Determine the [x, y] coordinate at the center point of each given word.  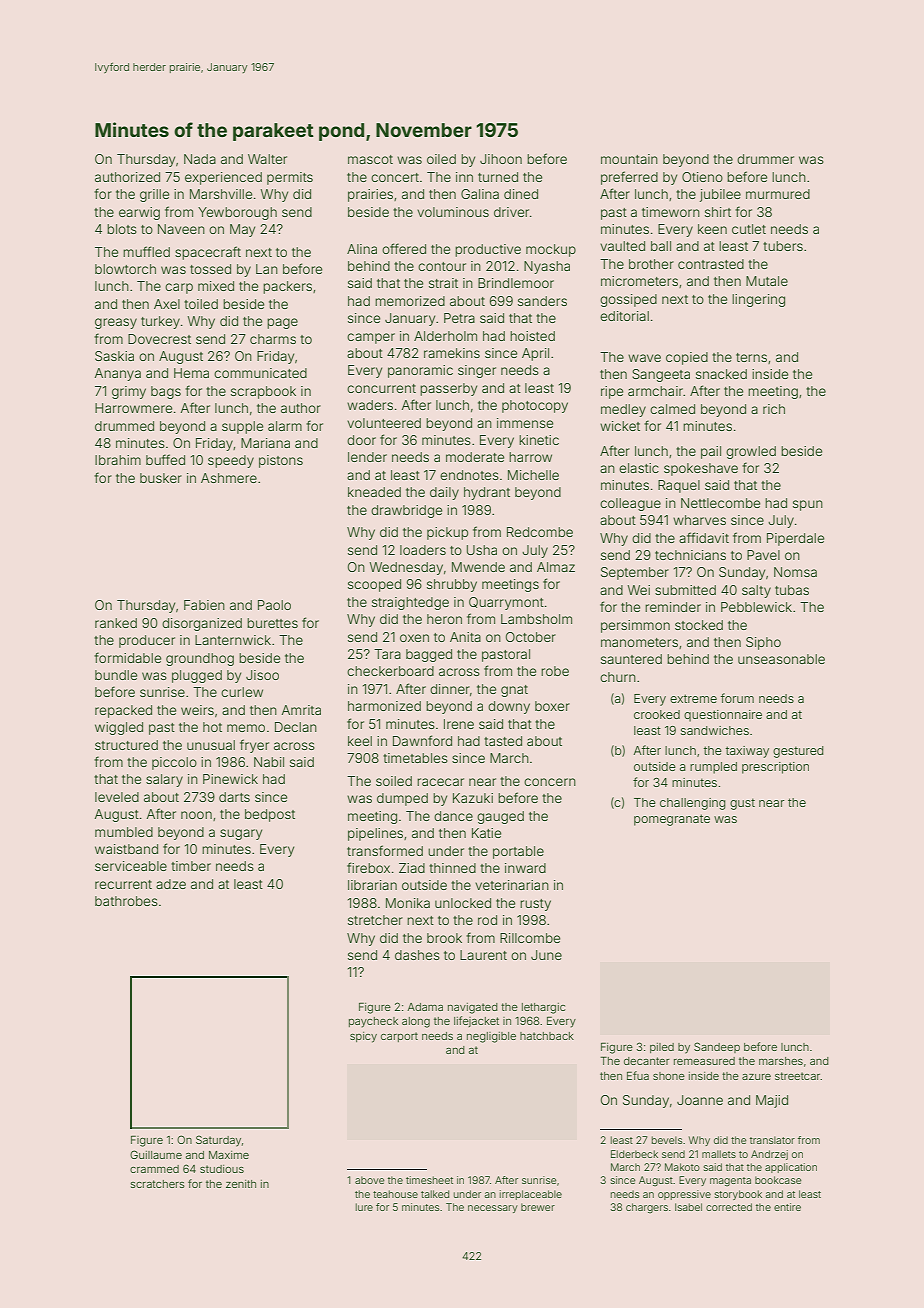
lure [364, 1207]
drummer [765, 159]
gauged [500, 817]
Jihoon [501, 159]
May [242, 230]
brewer [538, 1207]
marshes [781, 1061]
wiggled [119, 728]
